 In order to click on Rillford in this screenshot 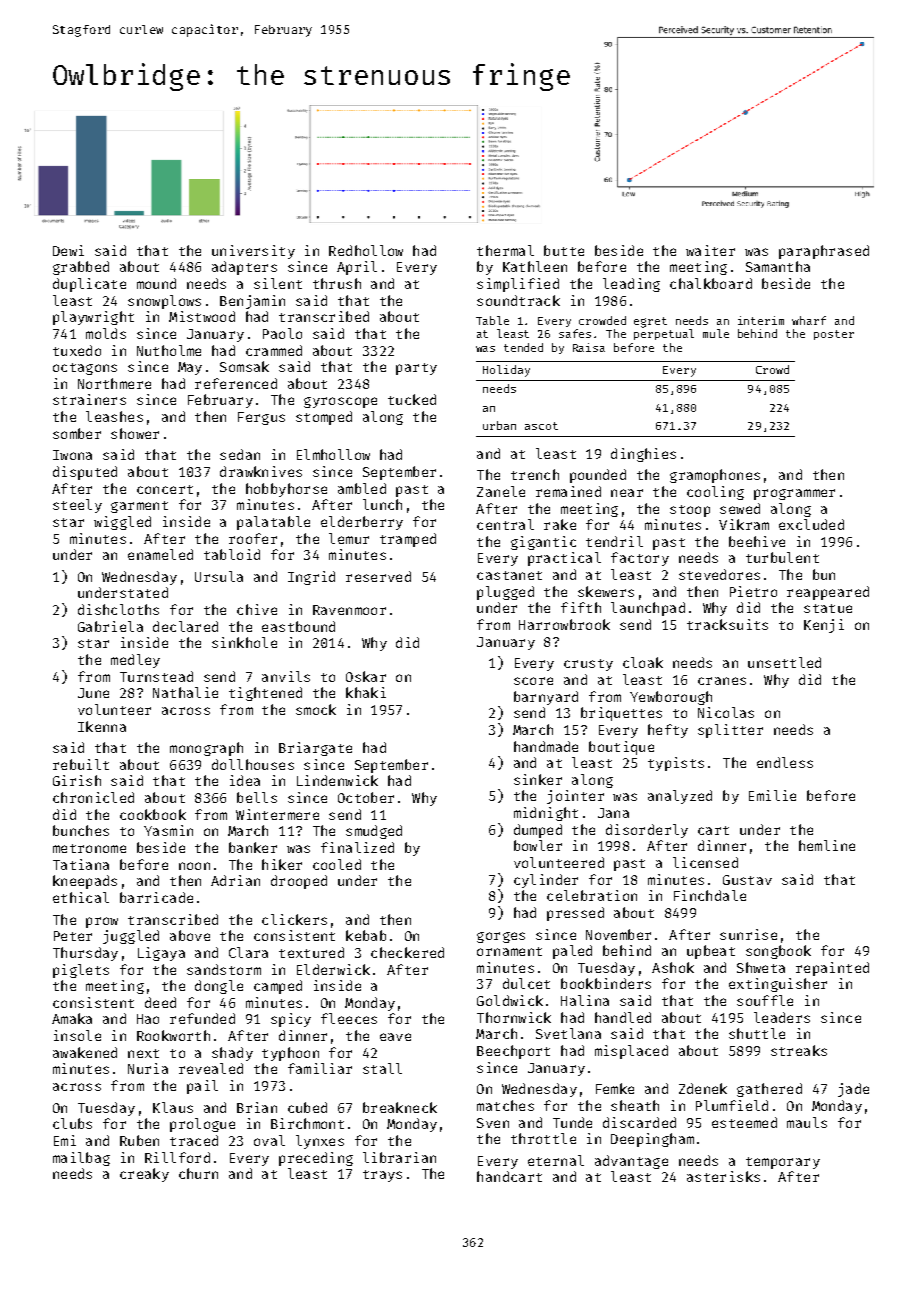, I will do `click(177, 1157)`.
